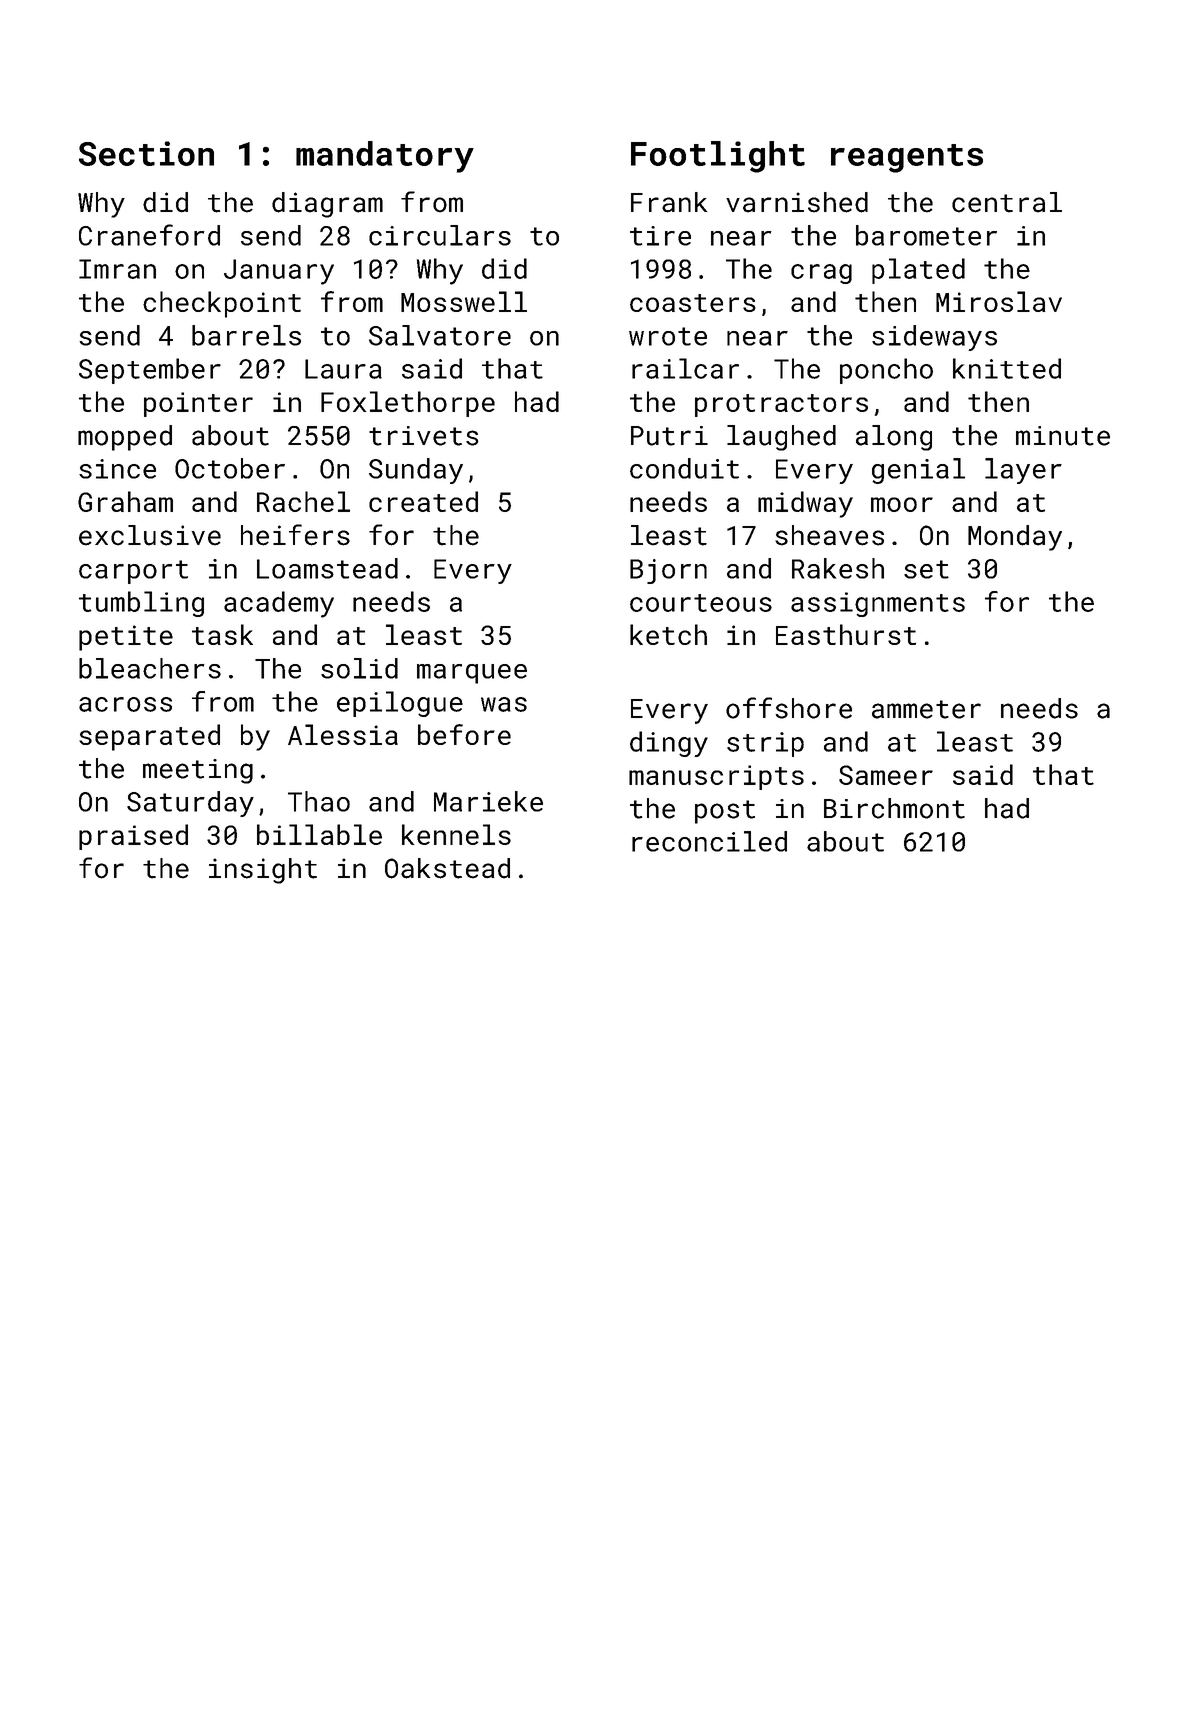 This page has width=1193, height=1728. What do you see at coordinates (198, 404) in the page?
I see `pointer` at bounding box center [198, 404].
